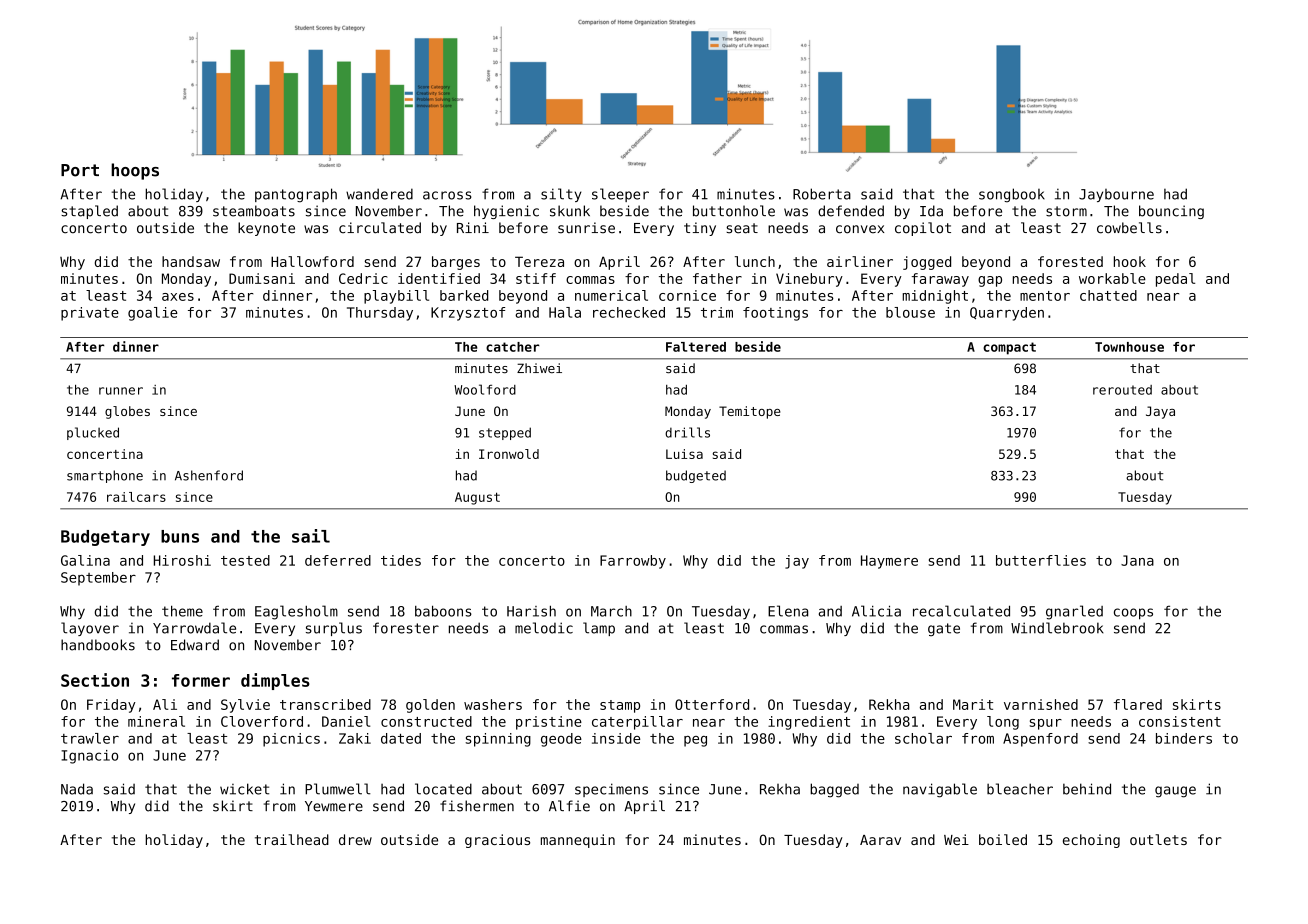  Describe the element at coordinates (1116, 195) in the page. I see `Jaybourne` at that location.
